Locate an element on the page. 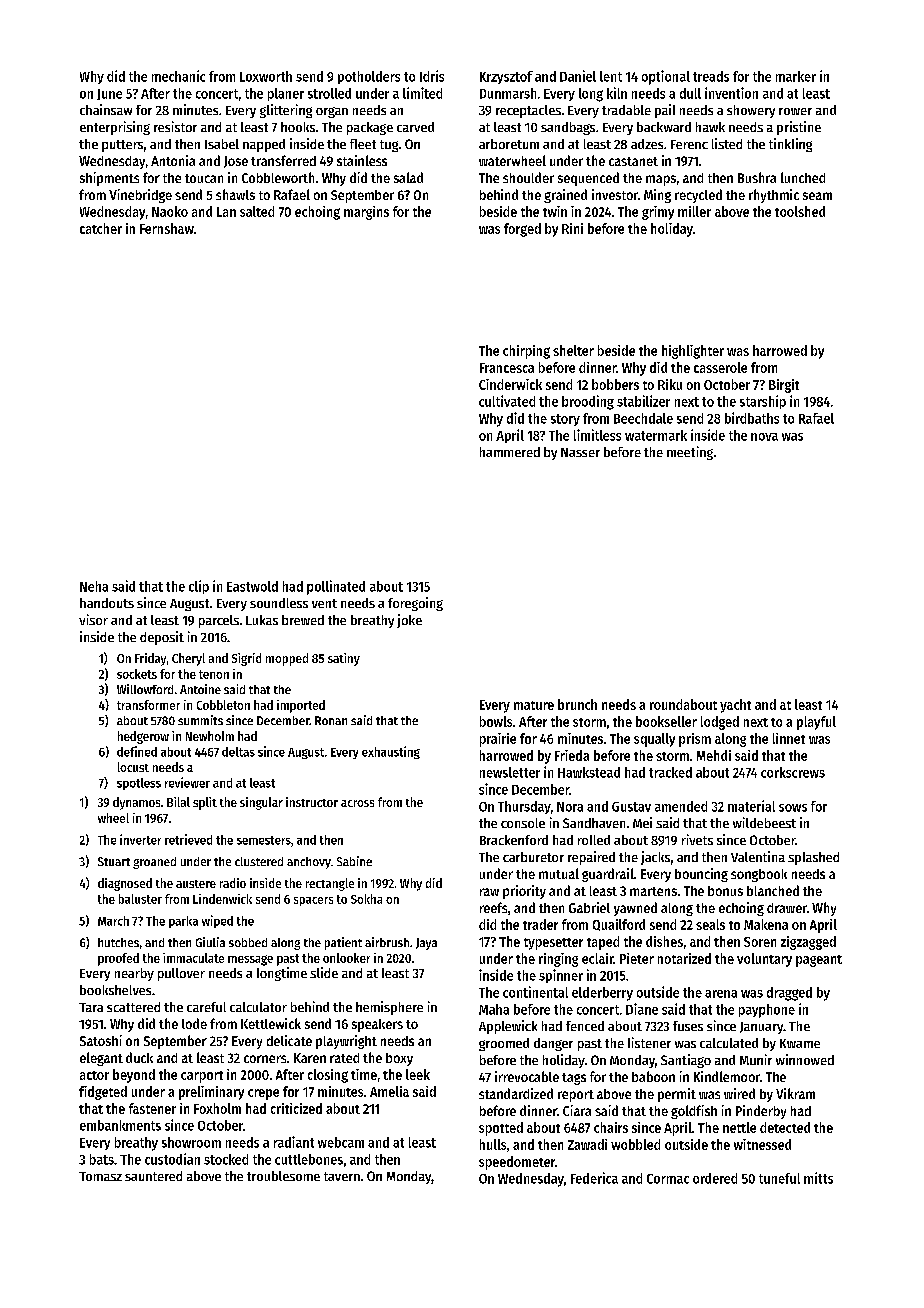 This image has height=1308, width=924. shipments is located at coordinates (109, 179).
